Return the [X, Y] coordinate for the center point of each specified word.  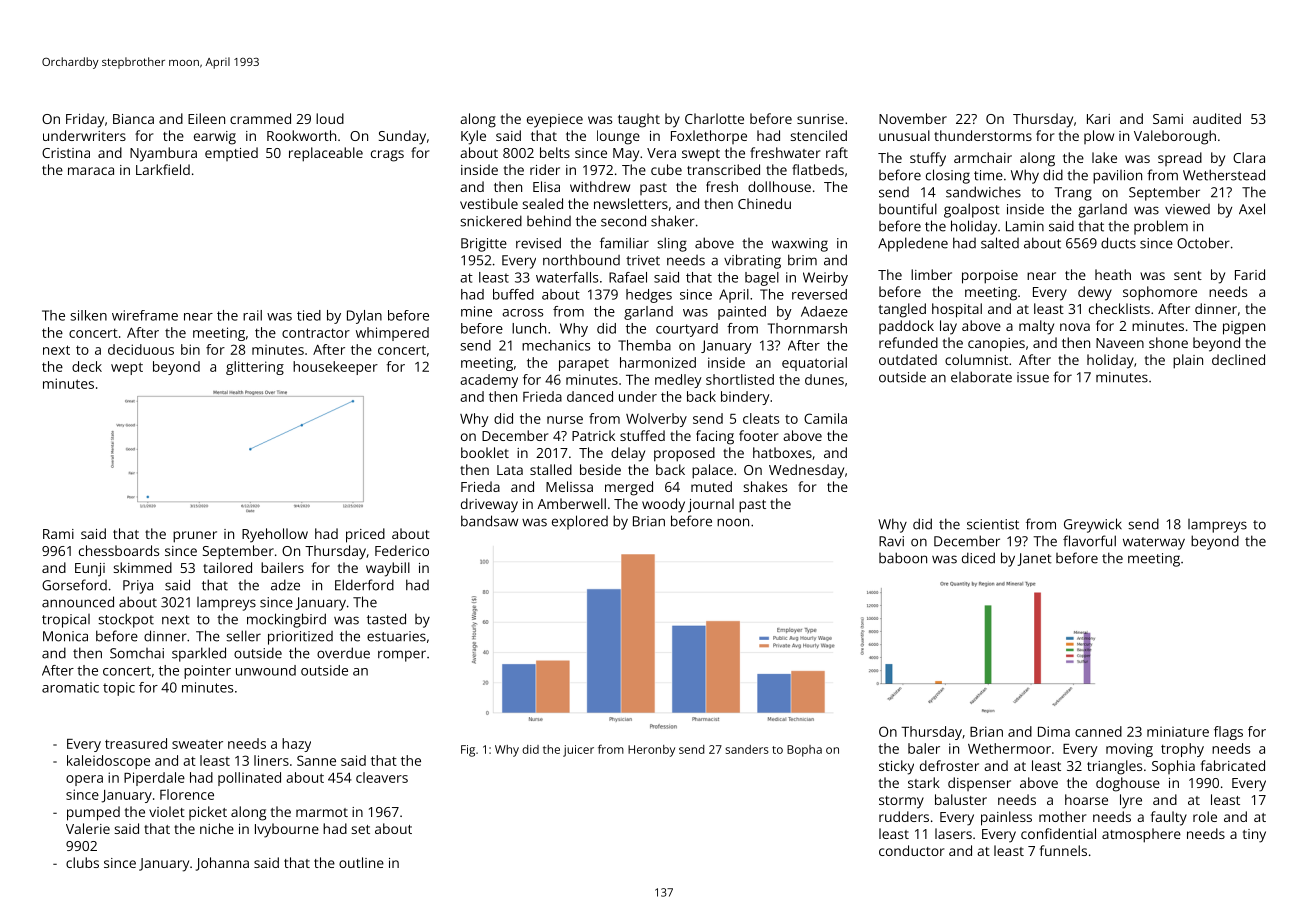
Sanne [316, 760]
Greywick [1093, 525]
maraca [91, 171]
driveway [489, 505]
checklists [1119, 308]
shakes [765, 486]
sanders [747, 749]
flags [1228, 733]
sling [672, 244]
